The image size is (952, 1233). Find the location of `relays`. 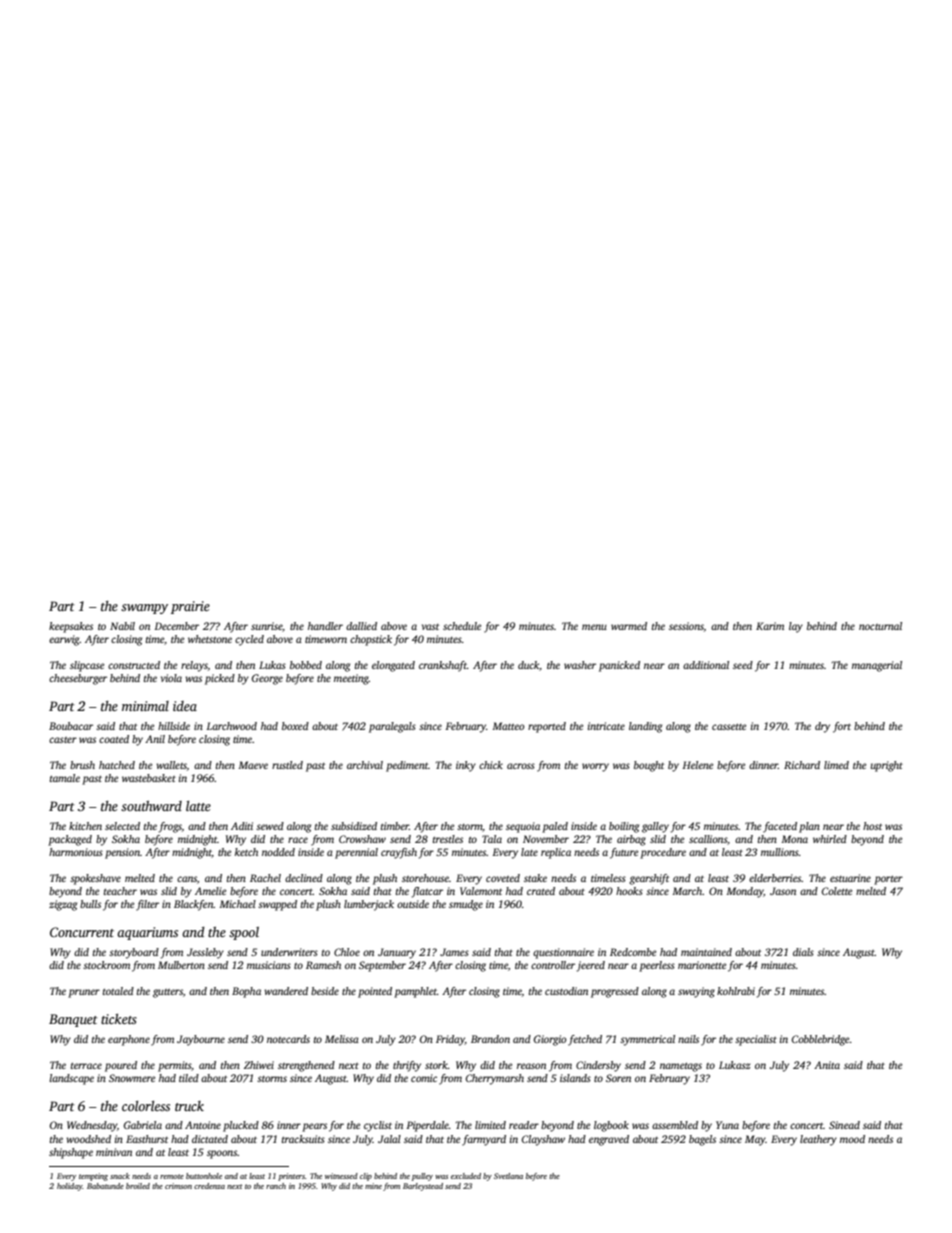

relays is located at coordinates (194, 666).
